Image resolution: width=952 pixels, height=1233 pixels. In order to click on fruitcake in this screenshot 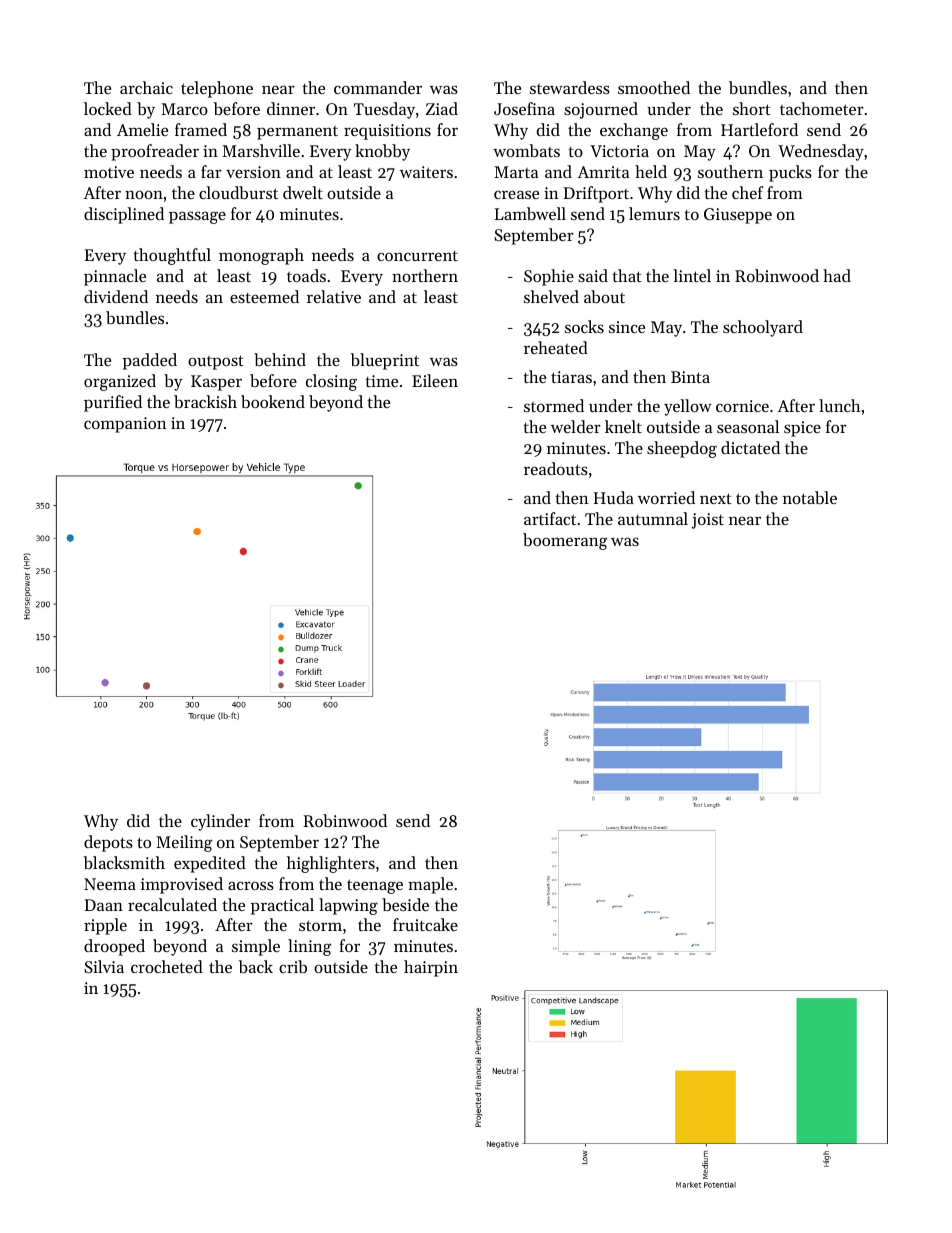, I will do `click(425, 924)`.
